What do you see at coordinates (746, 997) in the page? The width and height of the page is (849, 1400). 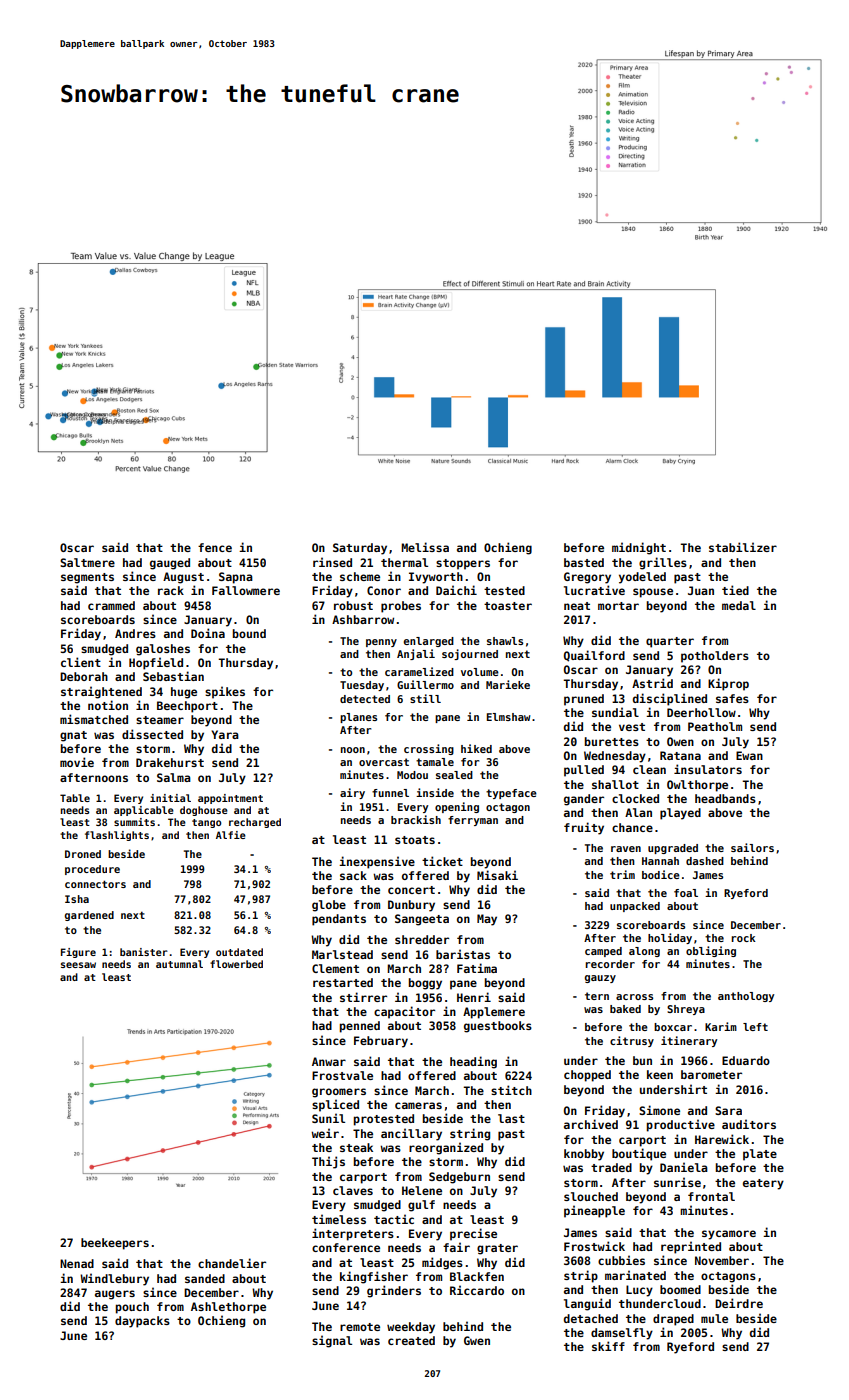 I see `anthology` at bounding box center [746, 997].
